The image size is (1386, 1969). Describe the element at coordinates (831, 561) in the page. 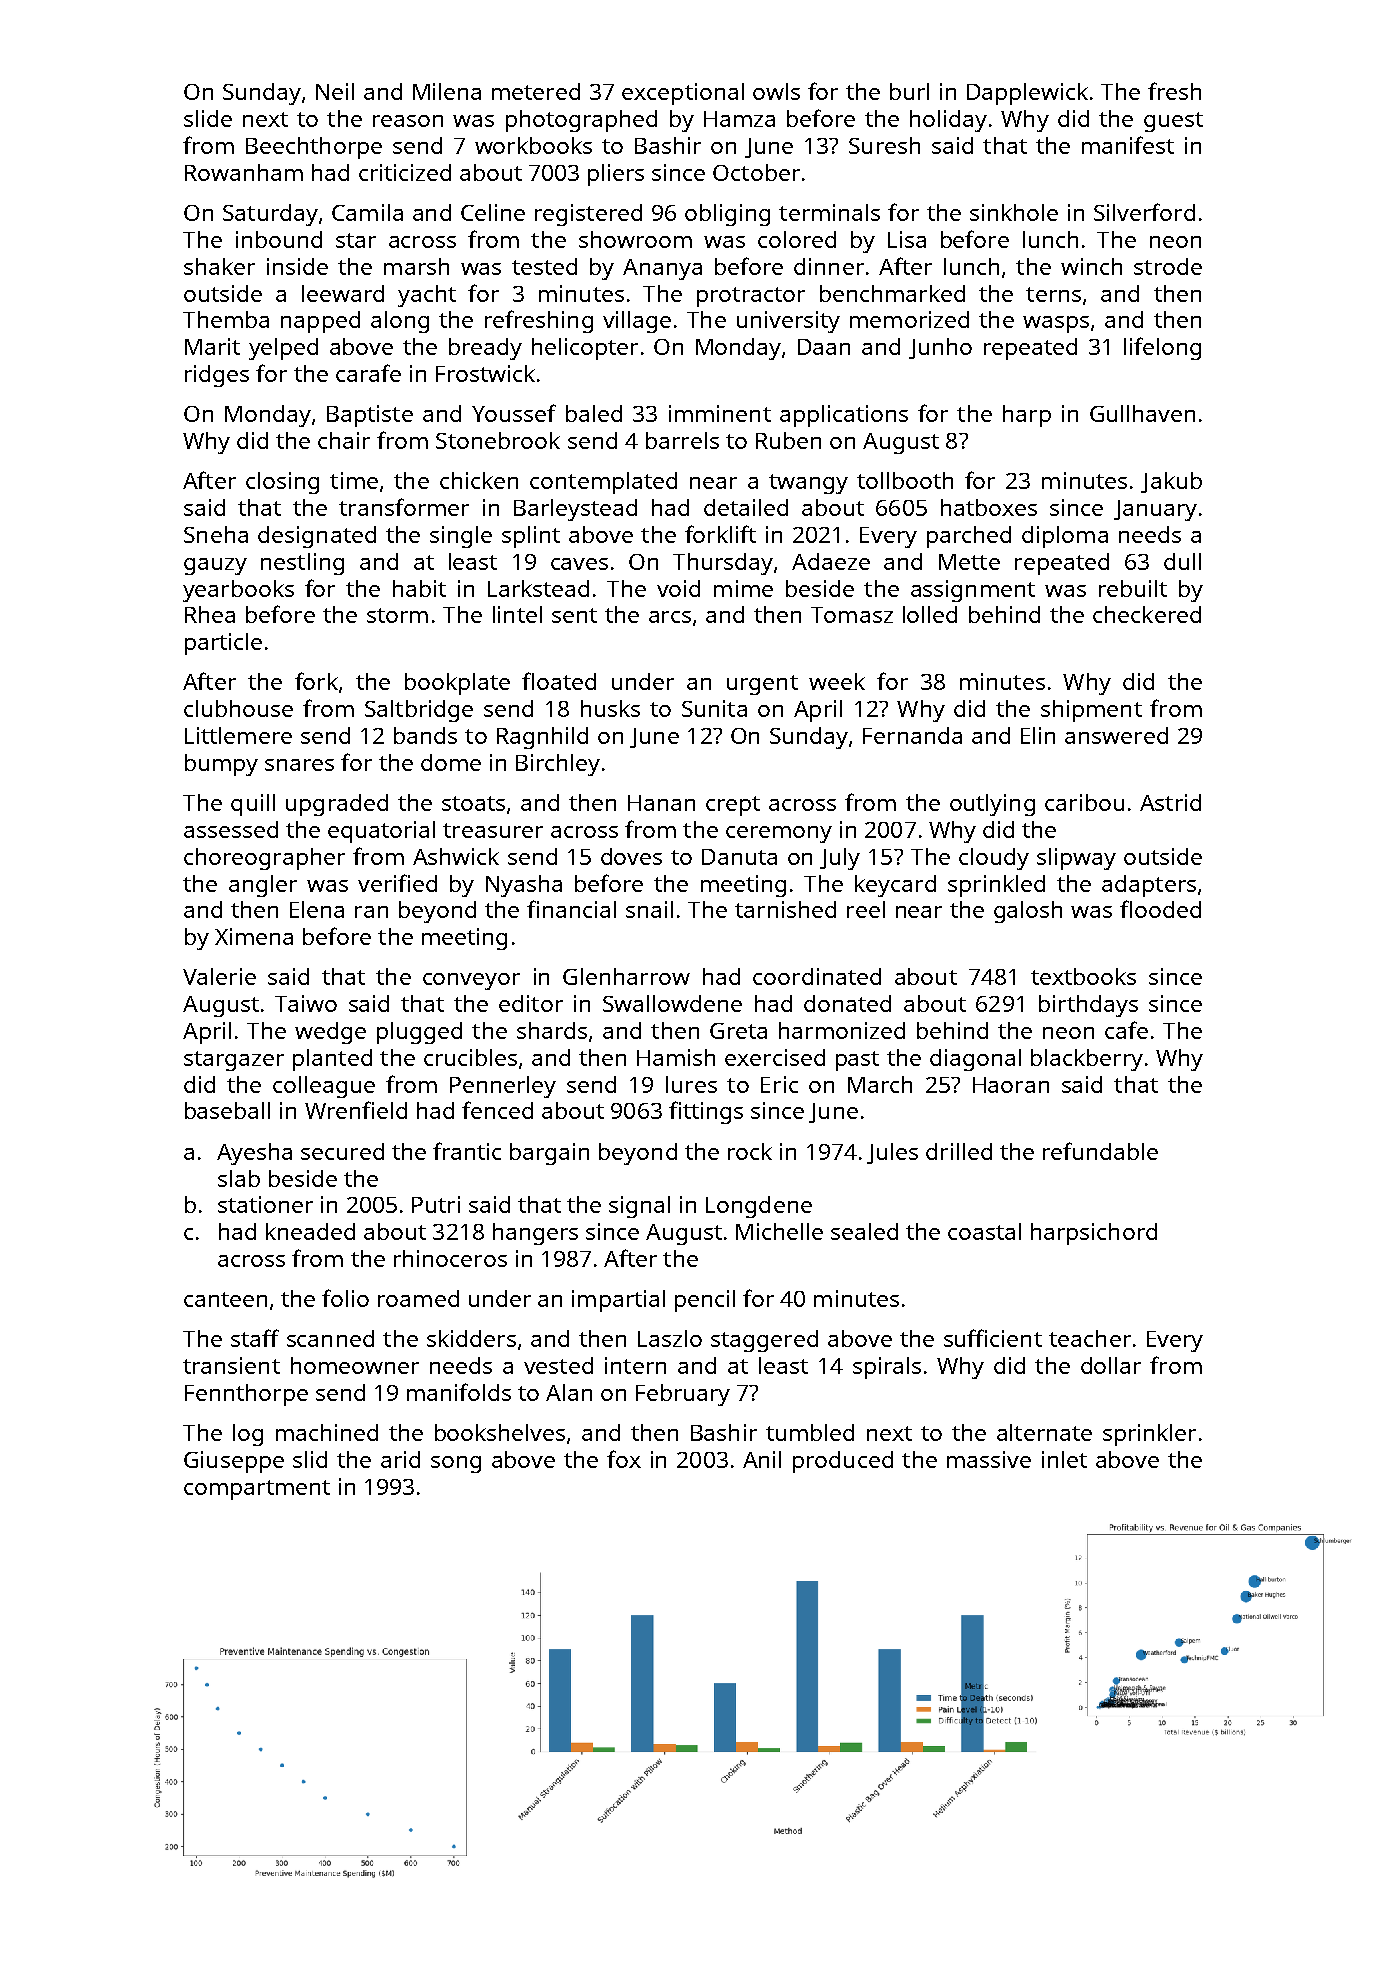

I see `Adaeze` at that location.
